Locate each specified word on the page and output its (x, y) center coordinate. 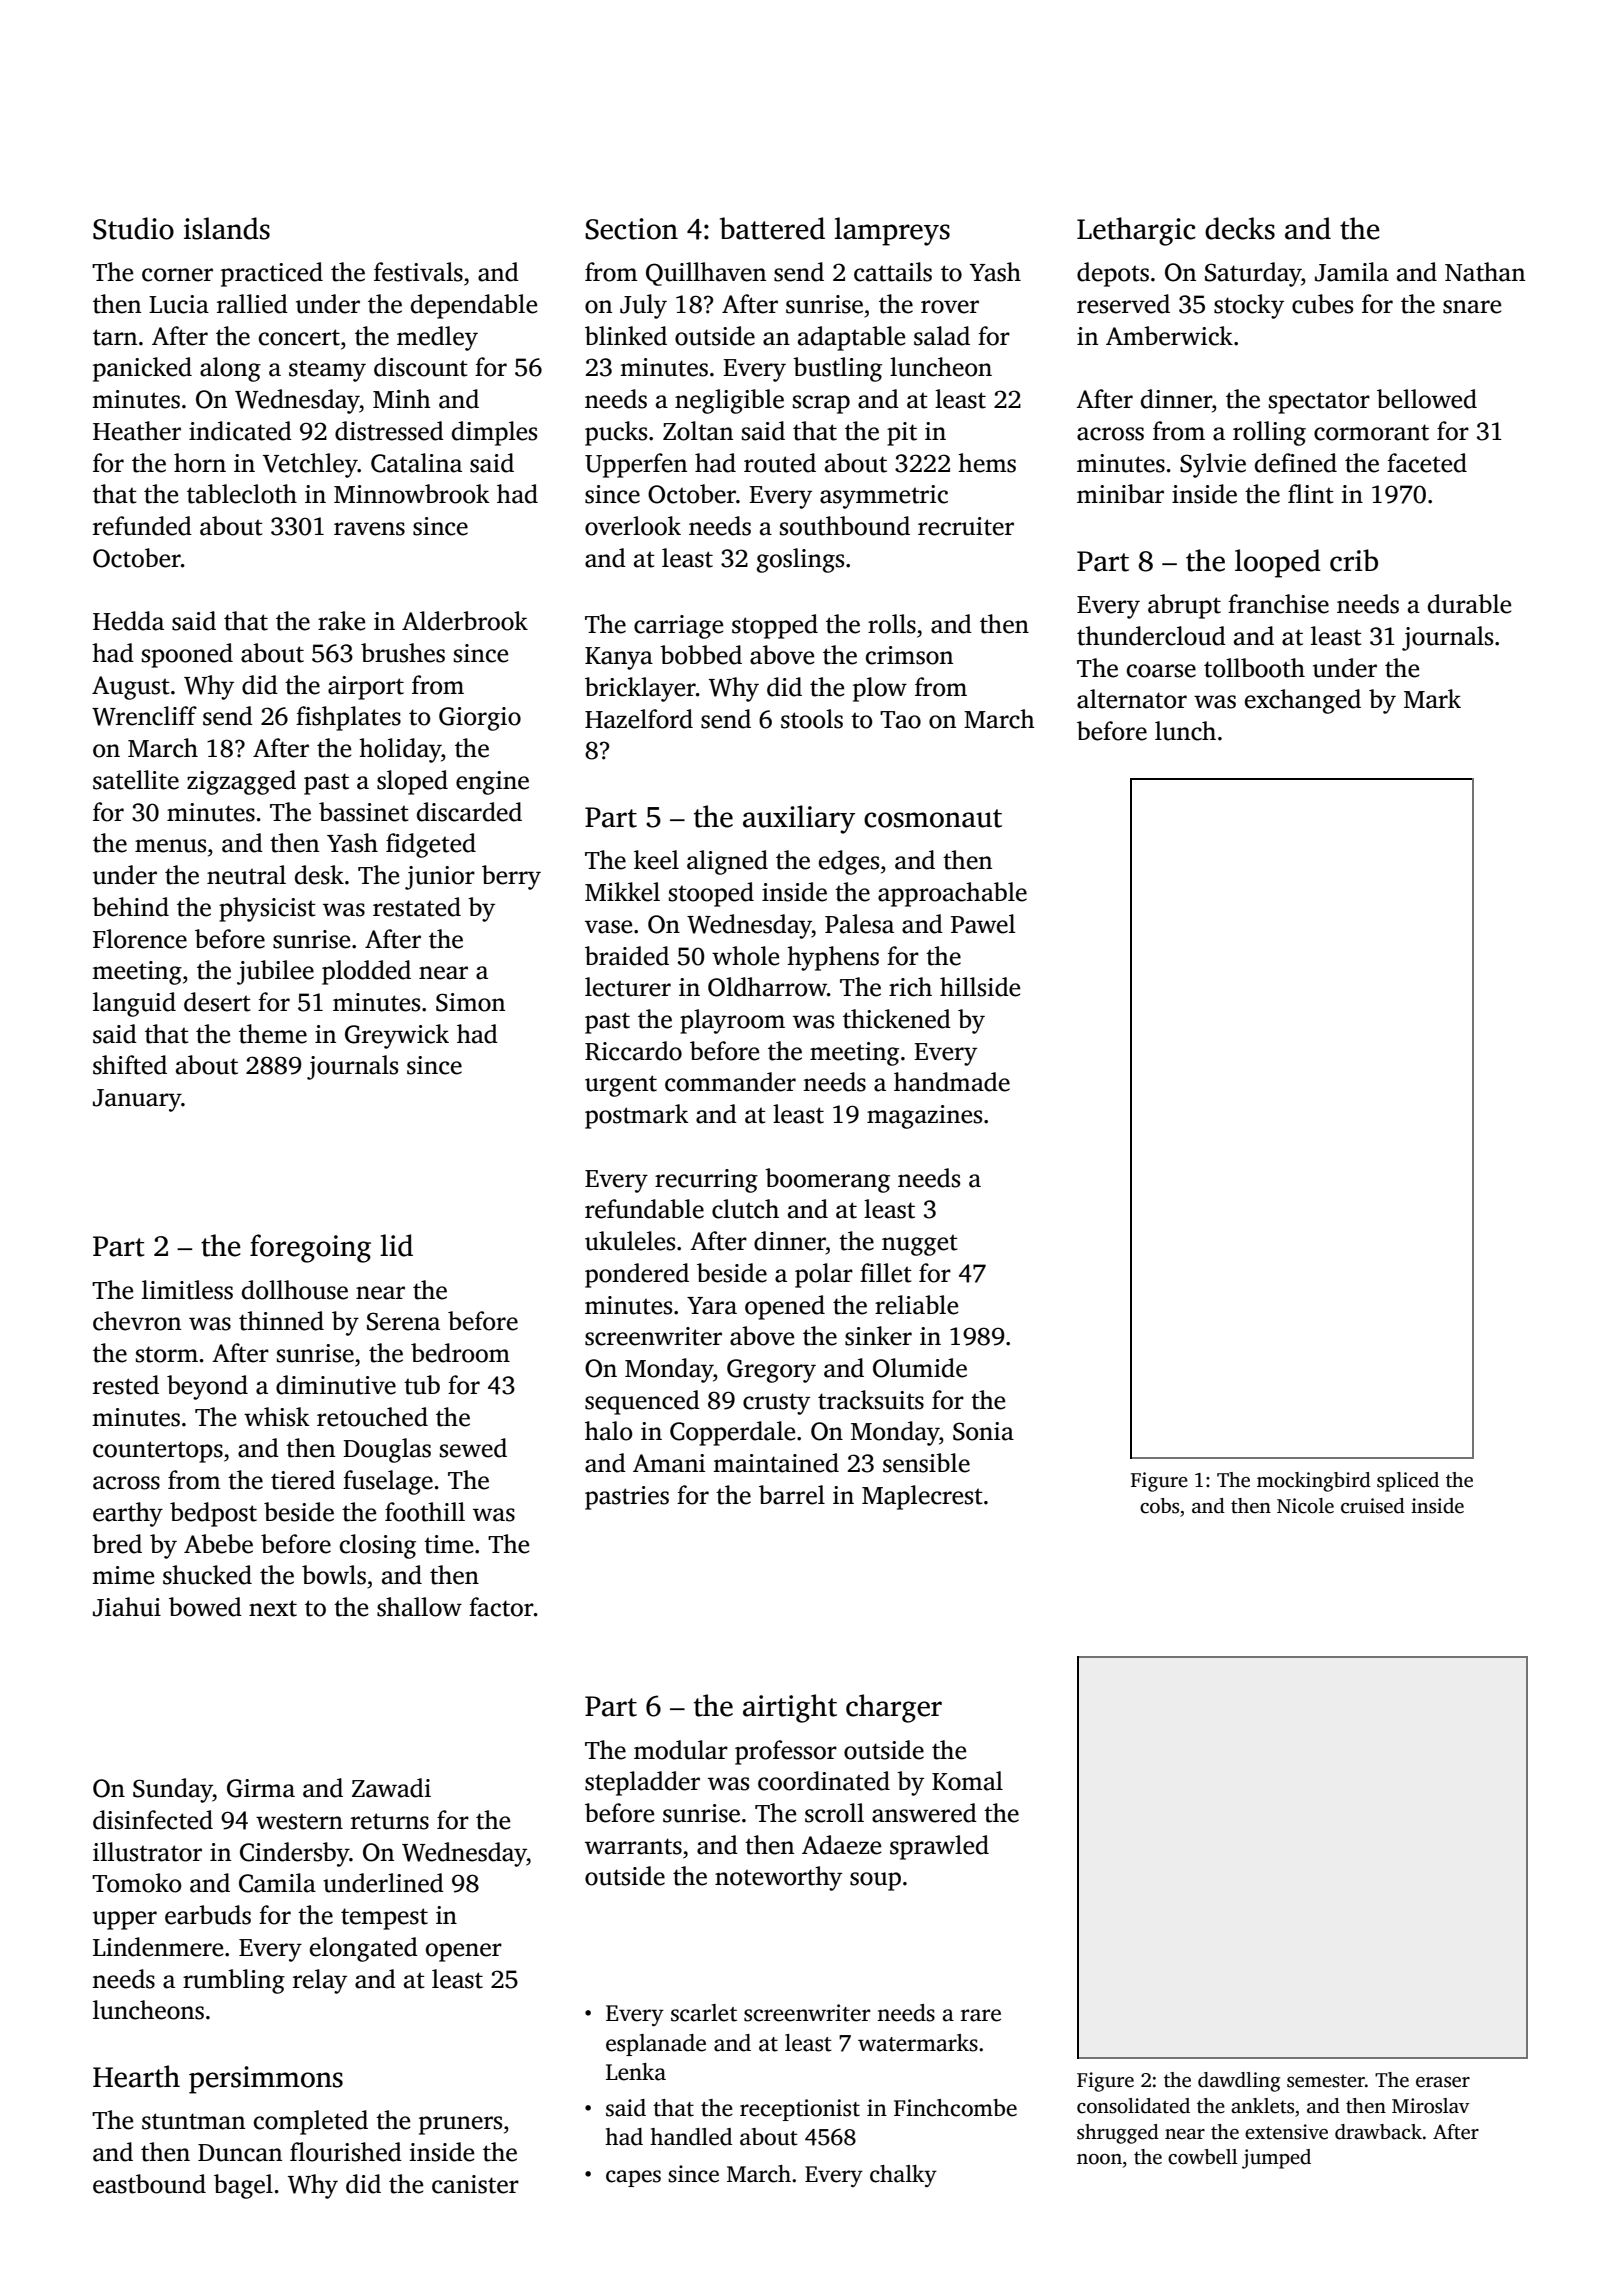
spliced (1408, 1482)
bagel (243, 2186)
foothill (425, 1512)
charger (894, 1708)
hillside (980, 987)
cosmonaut (933, 818)
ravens (369, 529)
